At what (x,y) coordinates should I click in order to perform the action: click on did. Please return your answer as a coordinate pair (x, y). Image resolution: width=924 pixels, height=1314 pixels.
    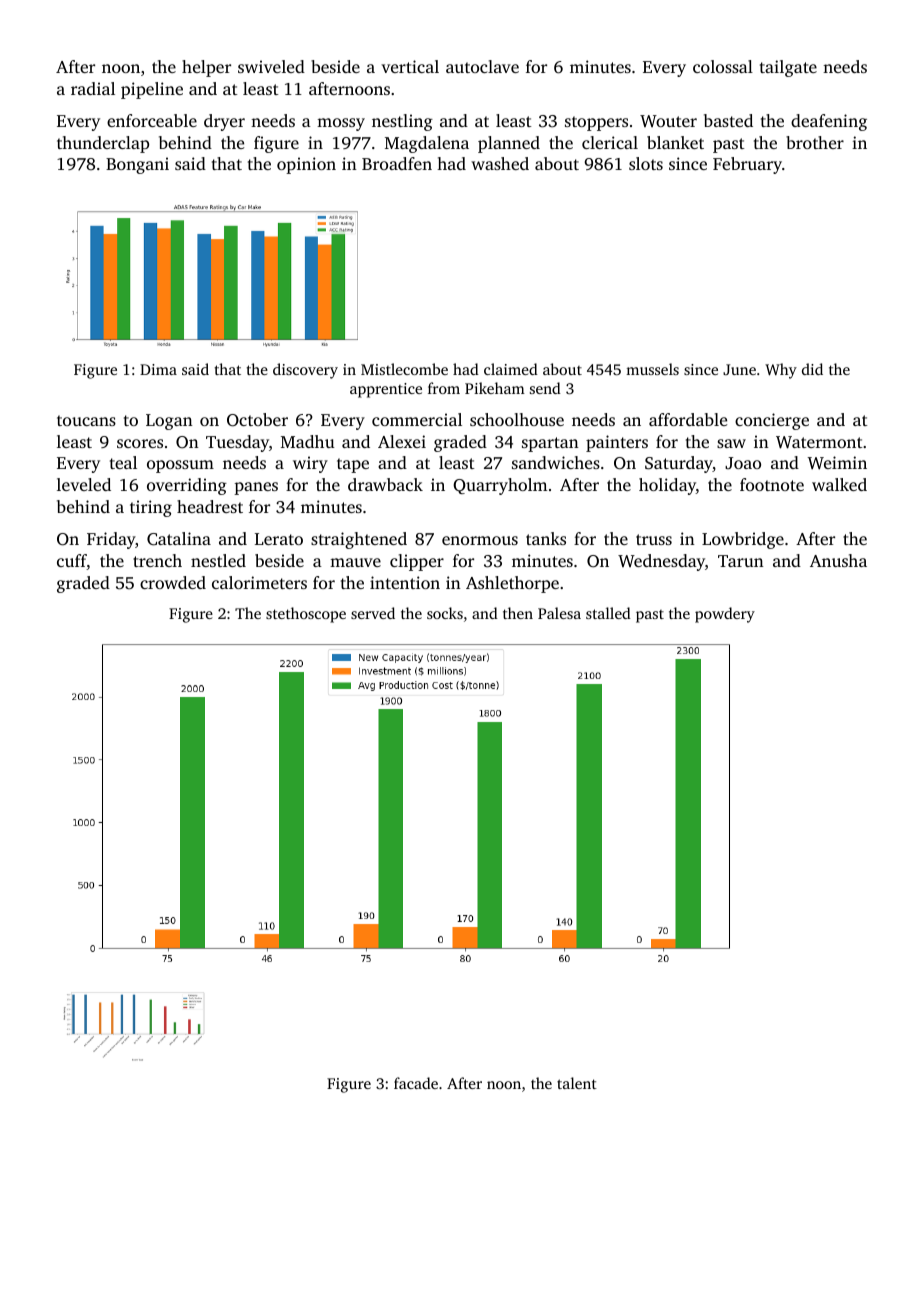
    Looking at the image, I should click on (812, 369).
